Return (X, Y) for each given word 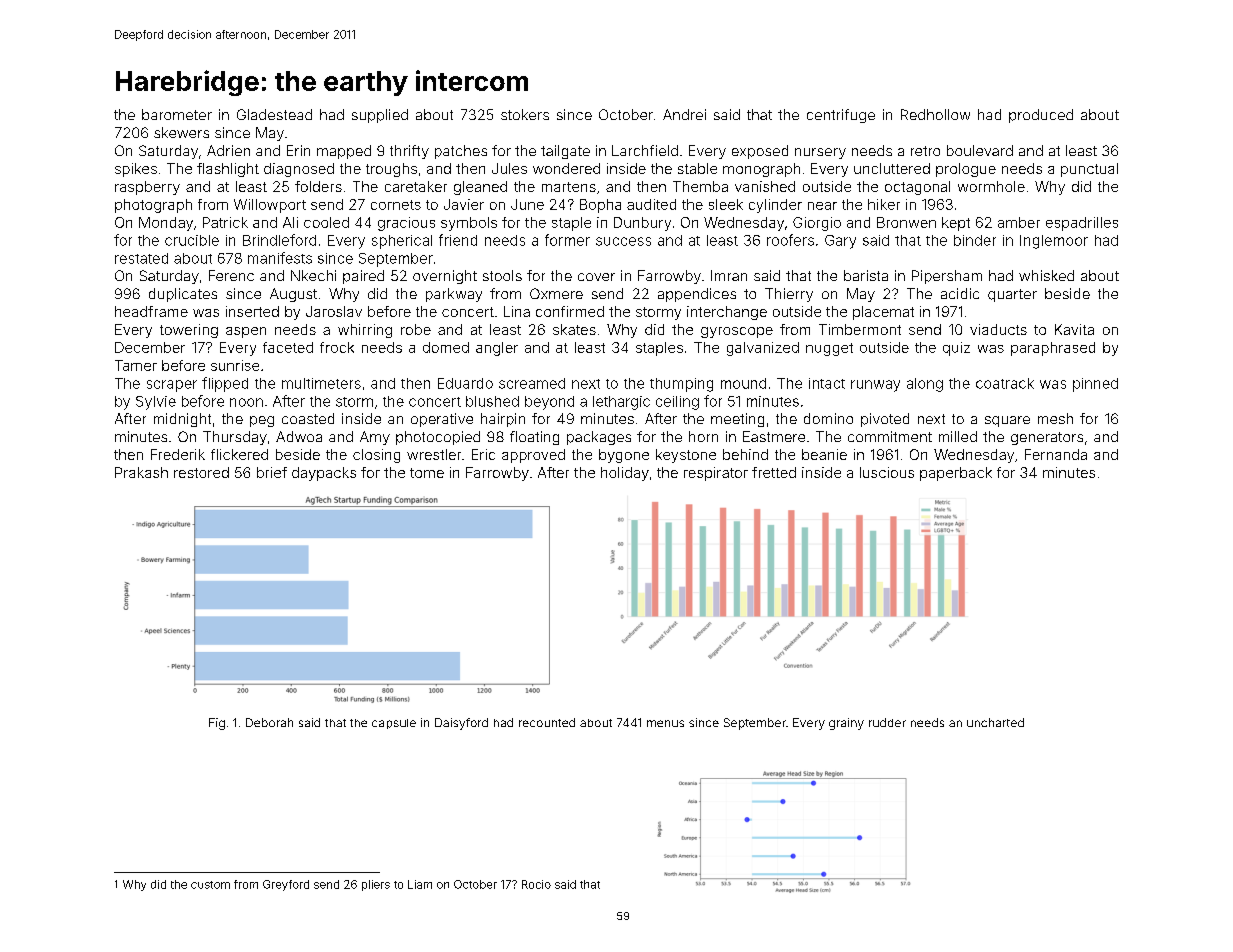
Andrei (684, 114)
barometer (177, 114)
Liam (420, 884)
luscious (887, 472)
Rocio (536, 884)
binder (975, 240)
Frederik (178, 454)
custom (210, 885)
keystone (686, 456)
